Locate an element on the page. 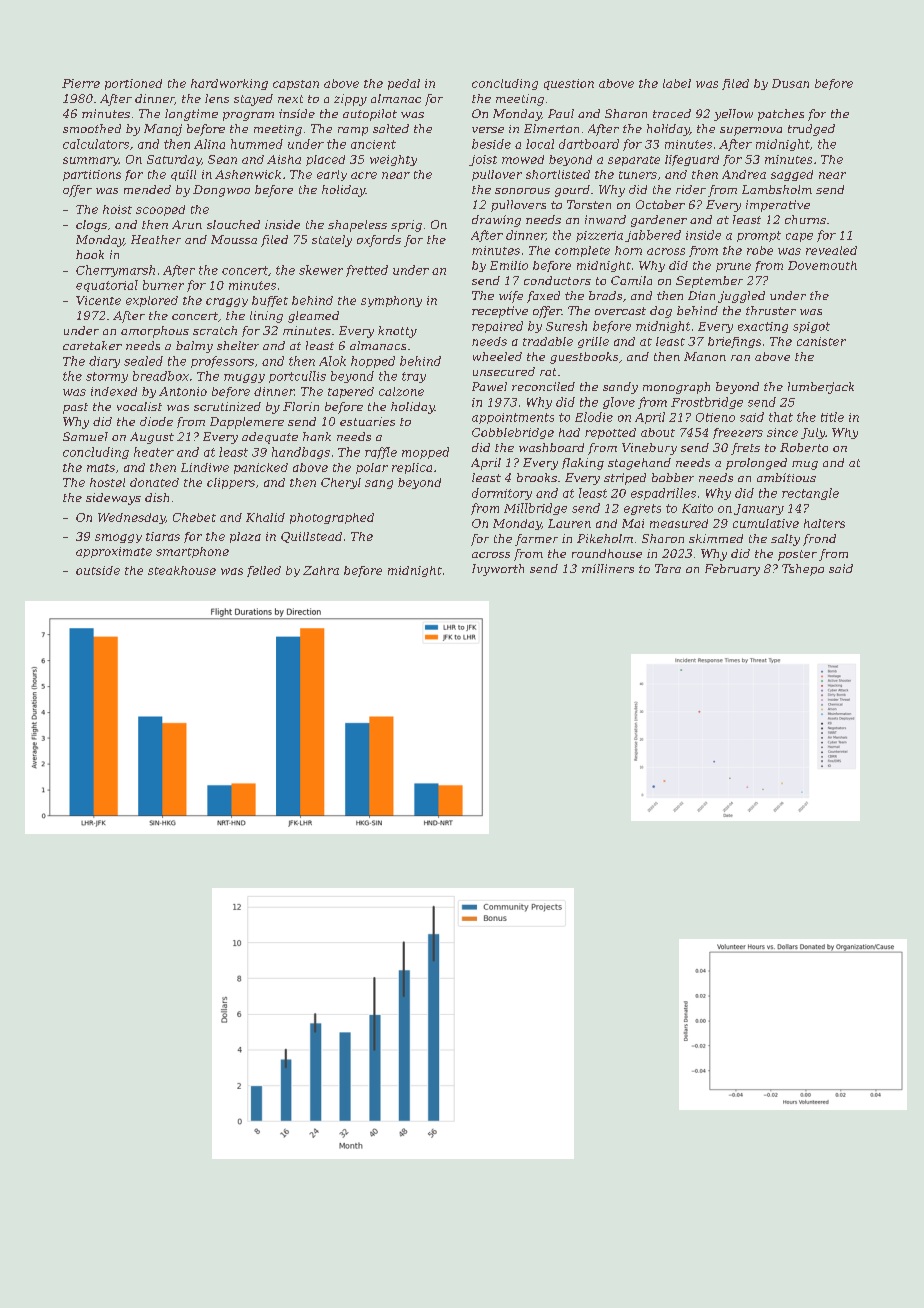  Pierre is located at coordinates (81, 83).
